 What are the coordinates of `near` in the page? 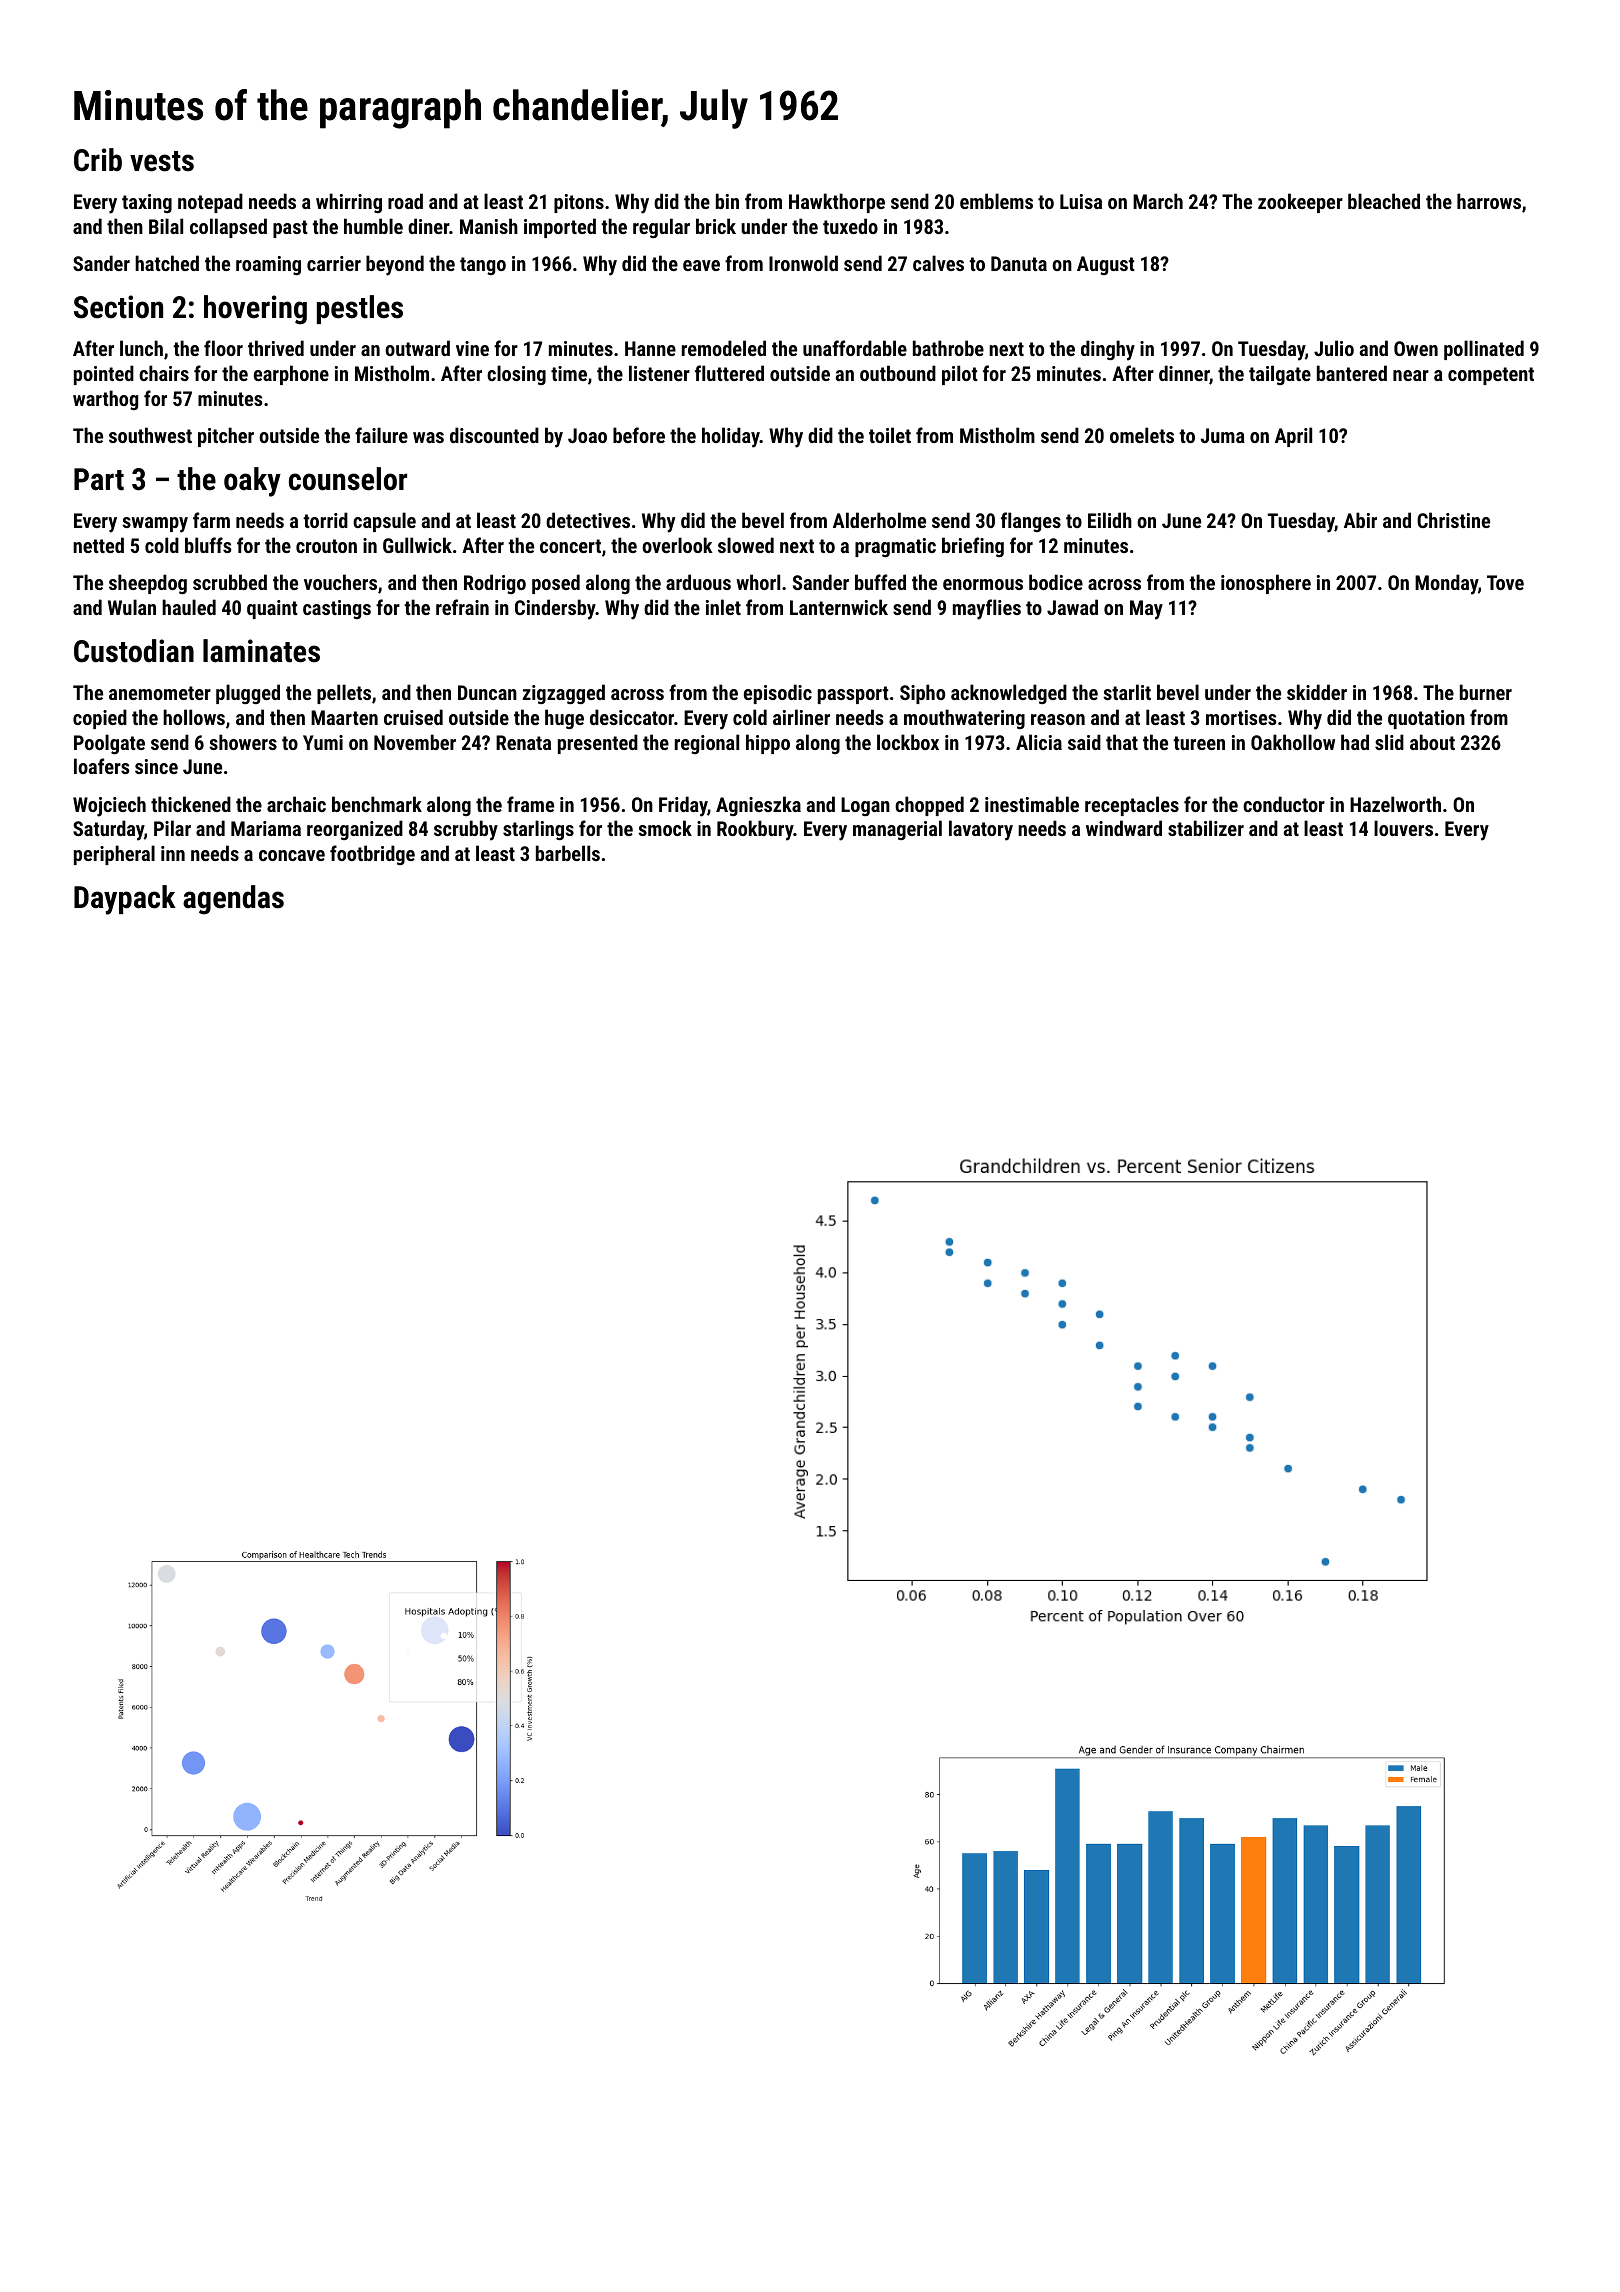 It's located at (1411, 375).
